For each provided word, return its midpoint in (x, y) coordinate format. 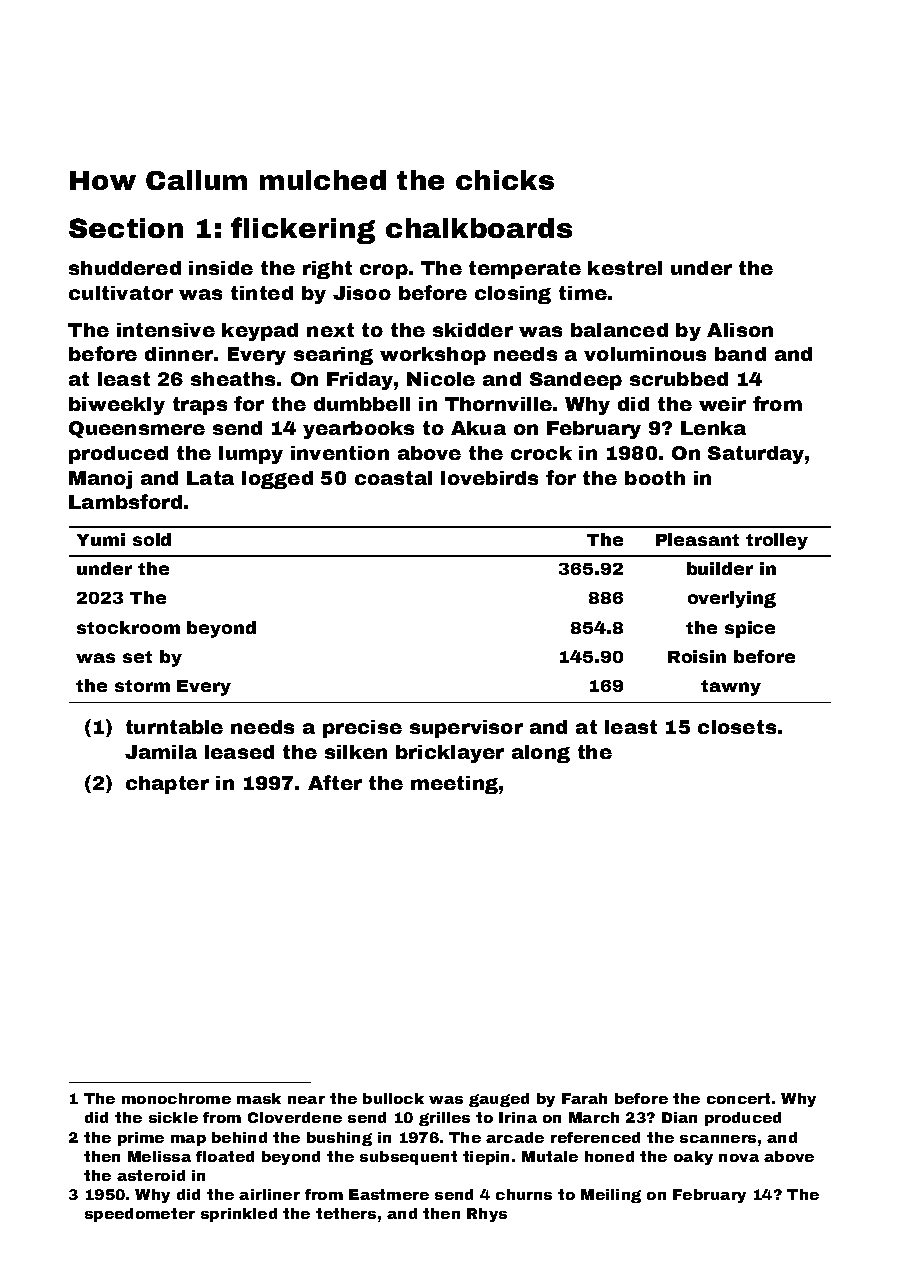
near (306, 1100)
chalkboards (479, 228)
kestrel (625, 268)
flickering (303, 230)
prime (141, 1139)
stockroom (128, 627)
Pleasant (697, 539)
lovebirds (489, 478)
